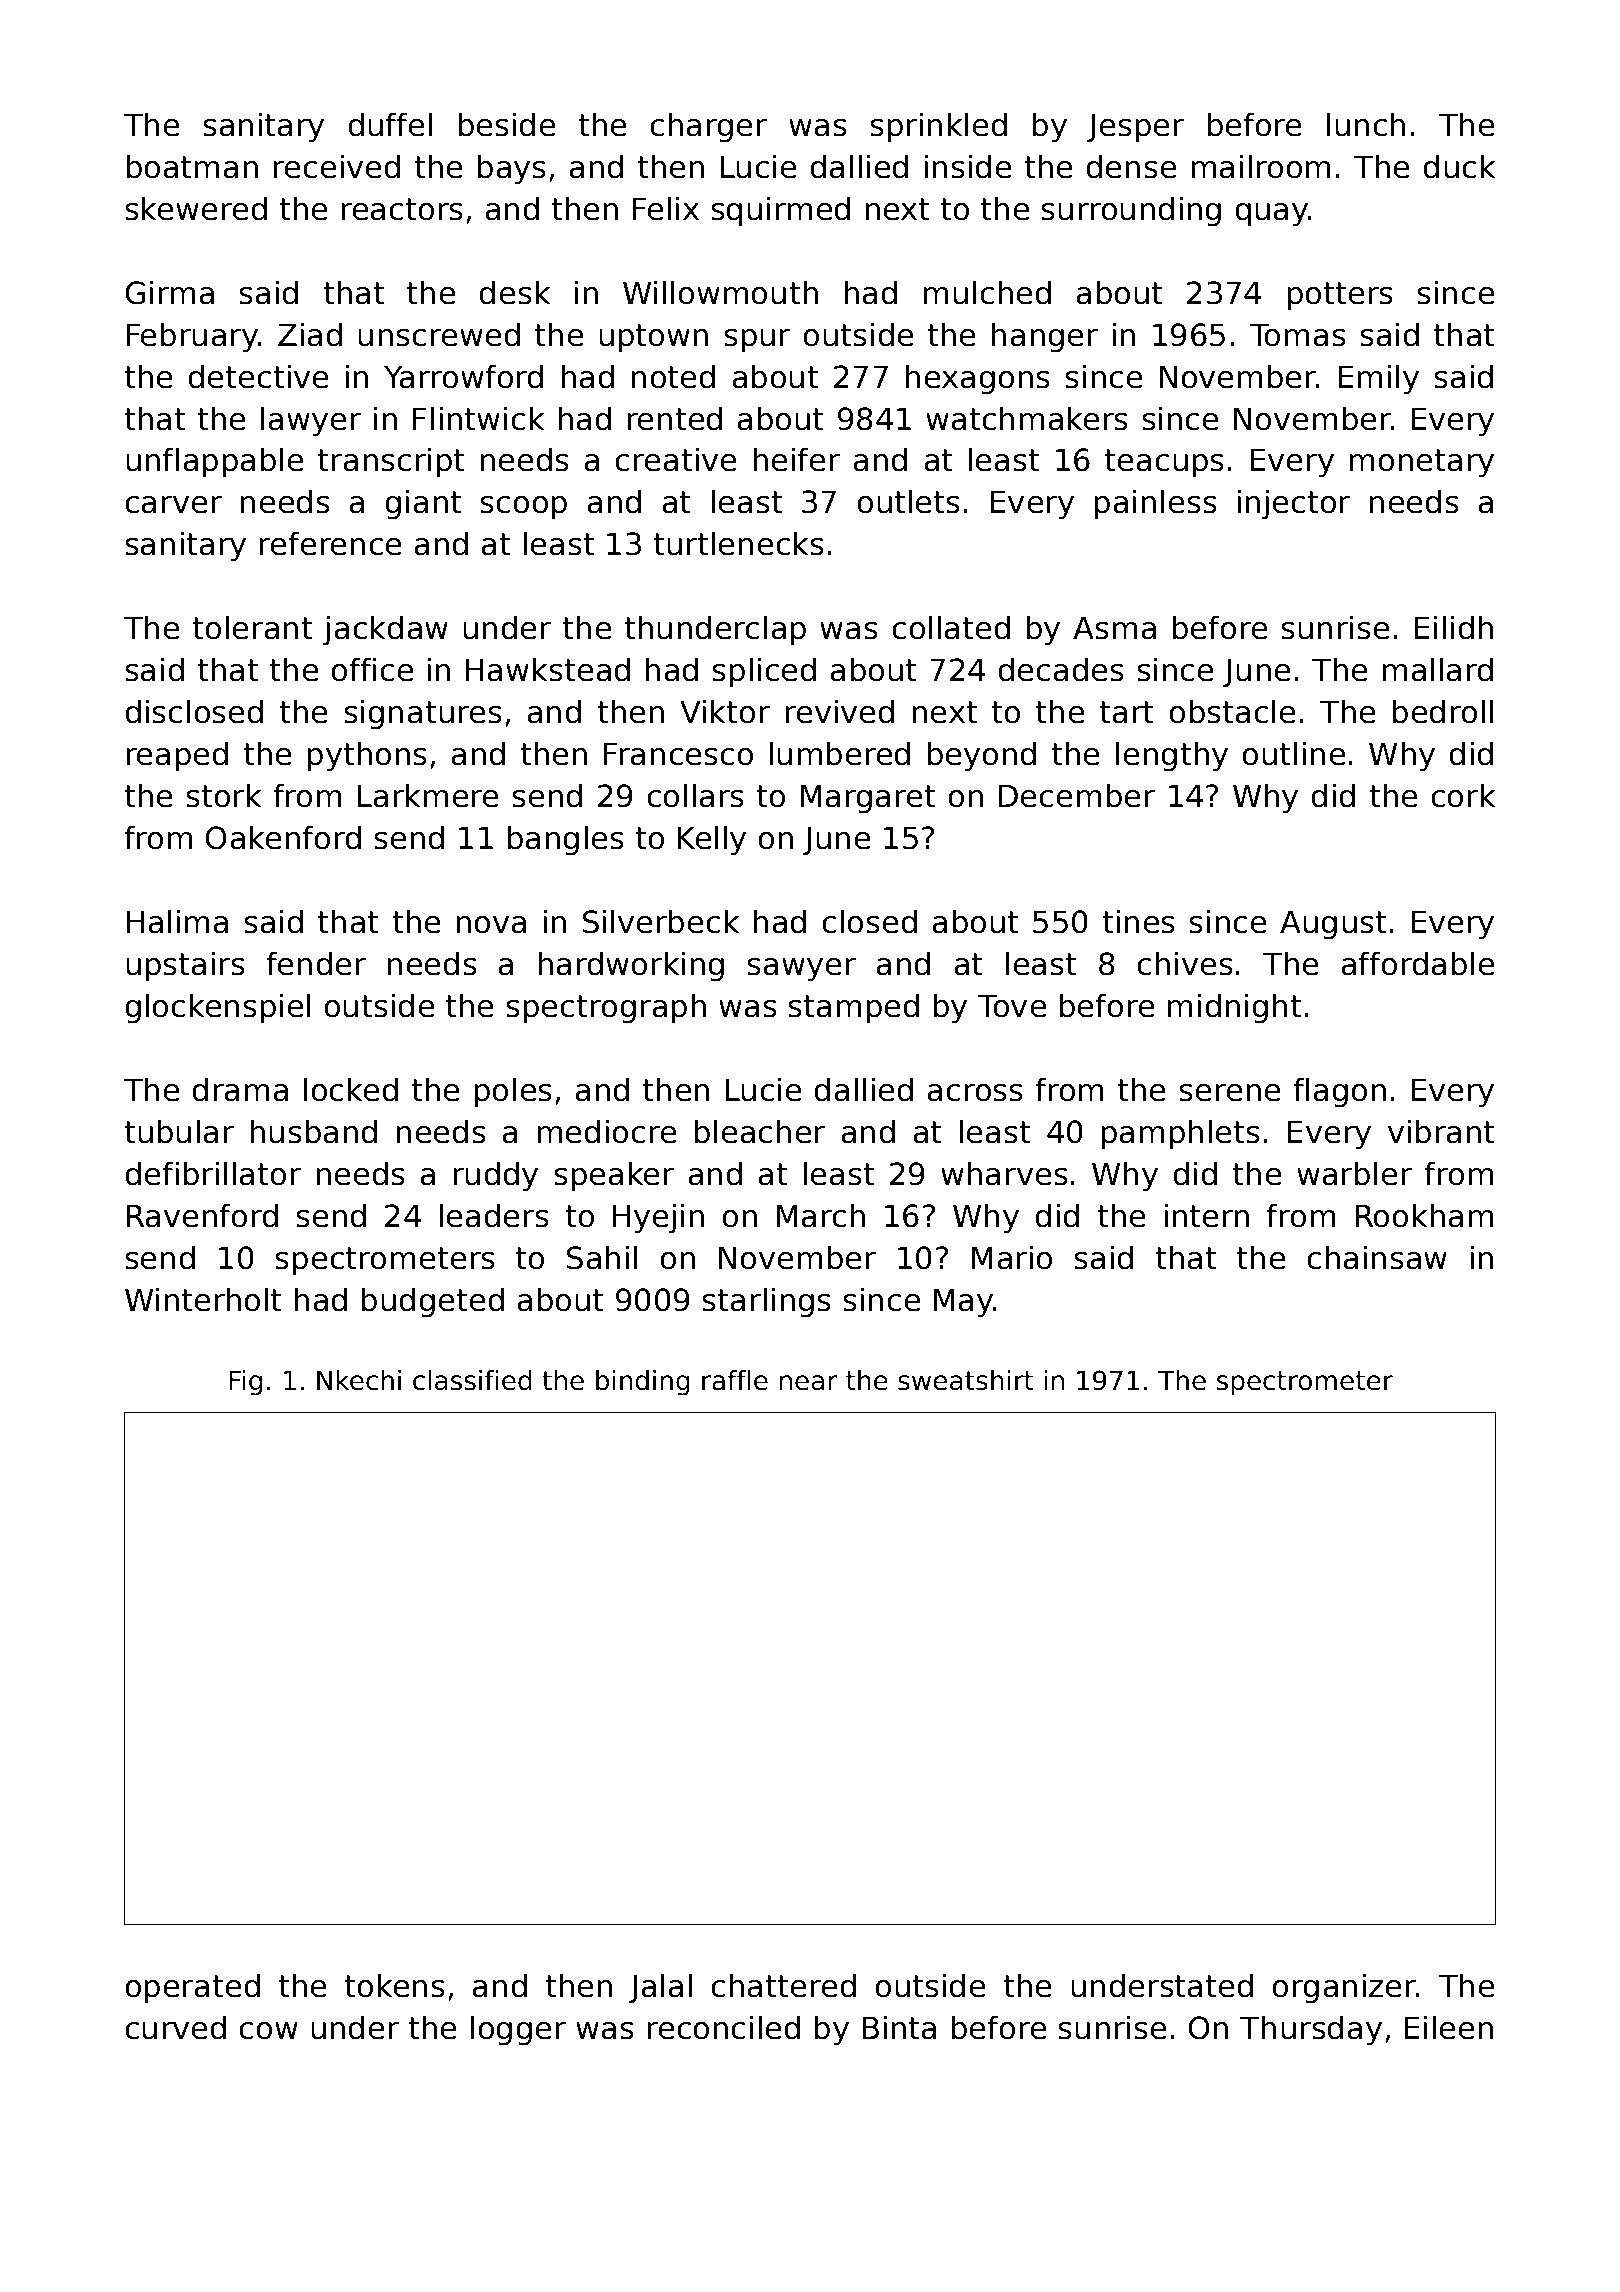 The height and width of the screenshot is (2292, 1620). Describe the element at coordinates (513, 1092) in the screenshot. I see `poles` at that location.
